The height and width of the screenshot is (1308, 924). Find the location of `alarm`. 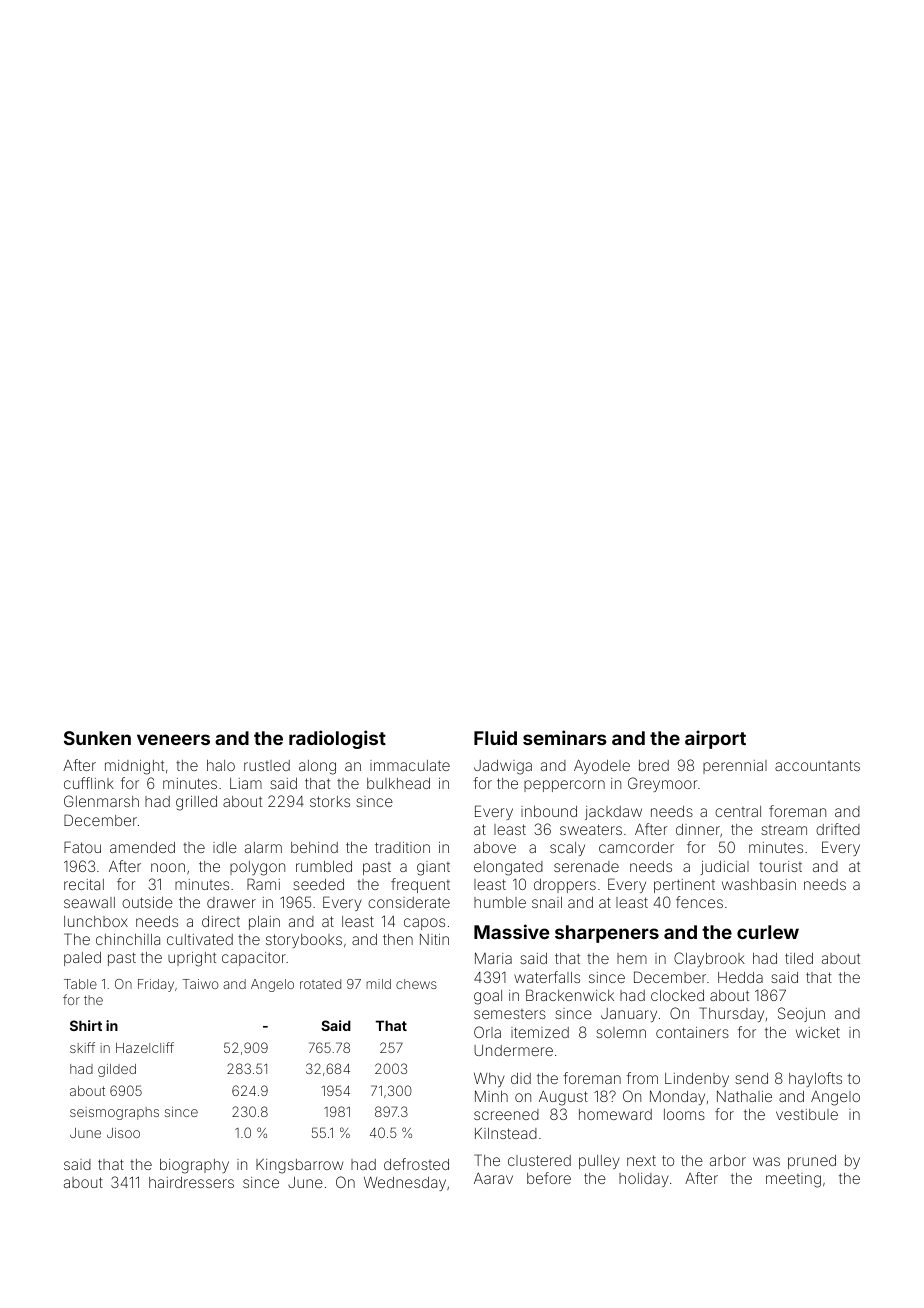

alarm is located at coordinates (263, 847).
